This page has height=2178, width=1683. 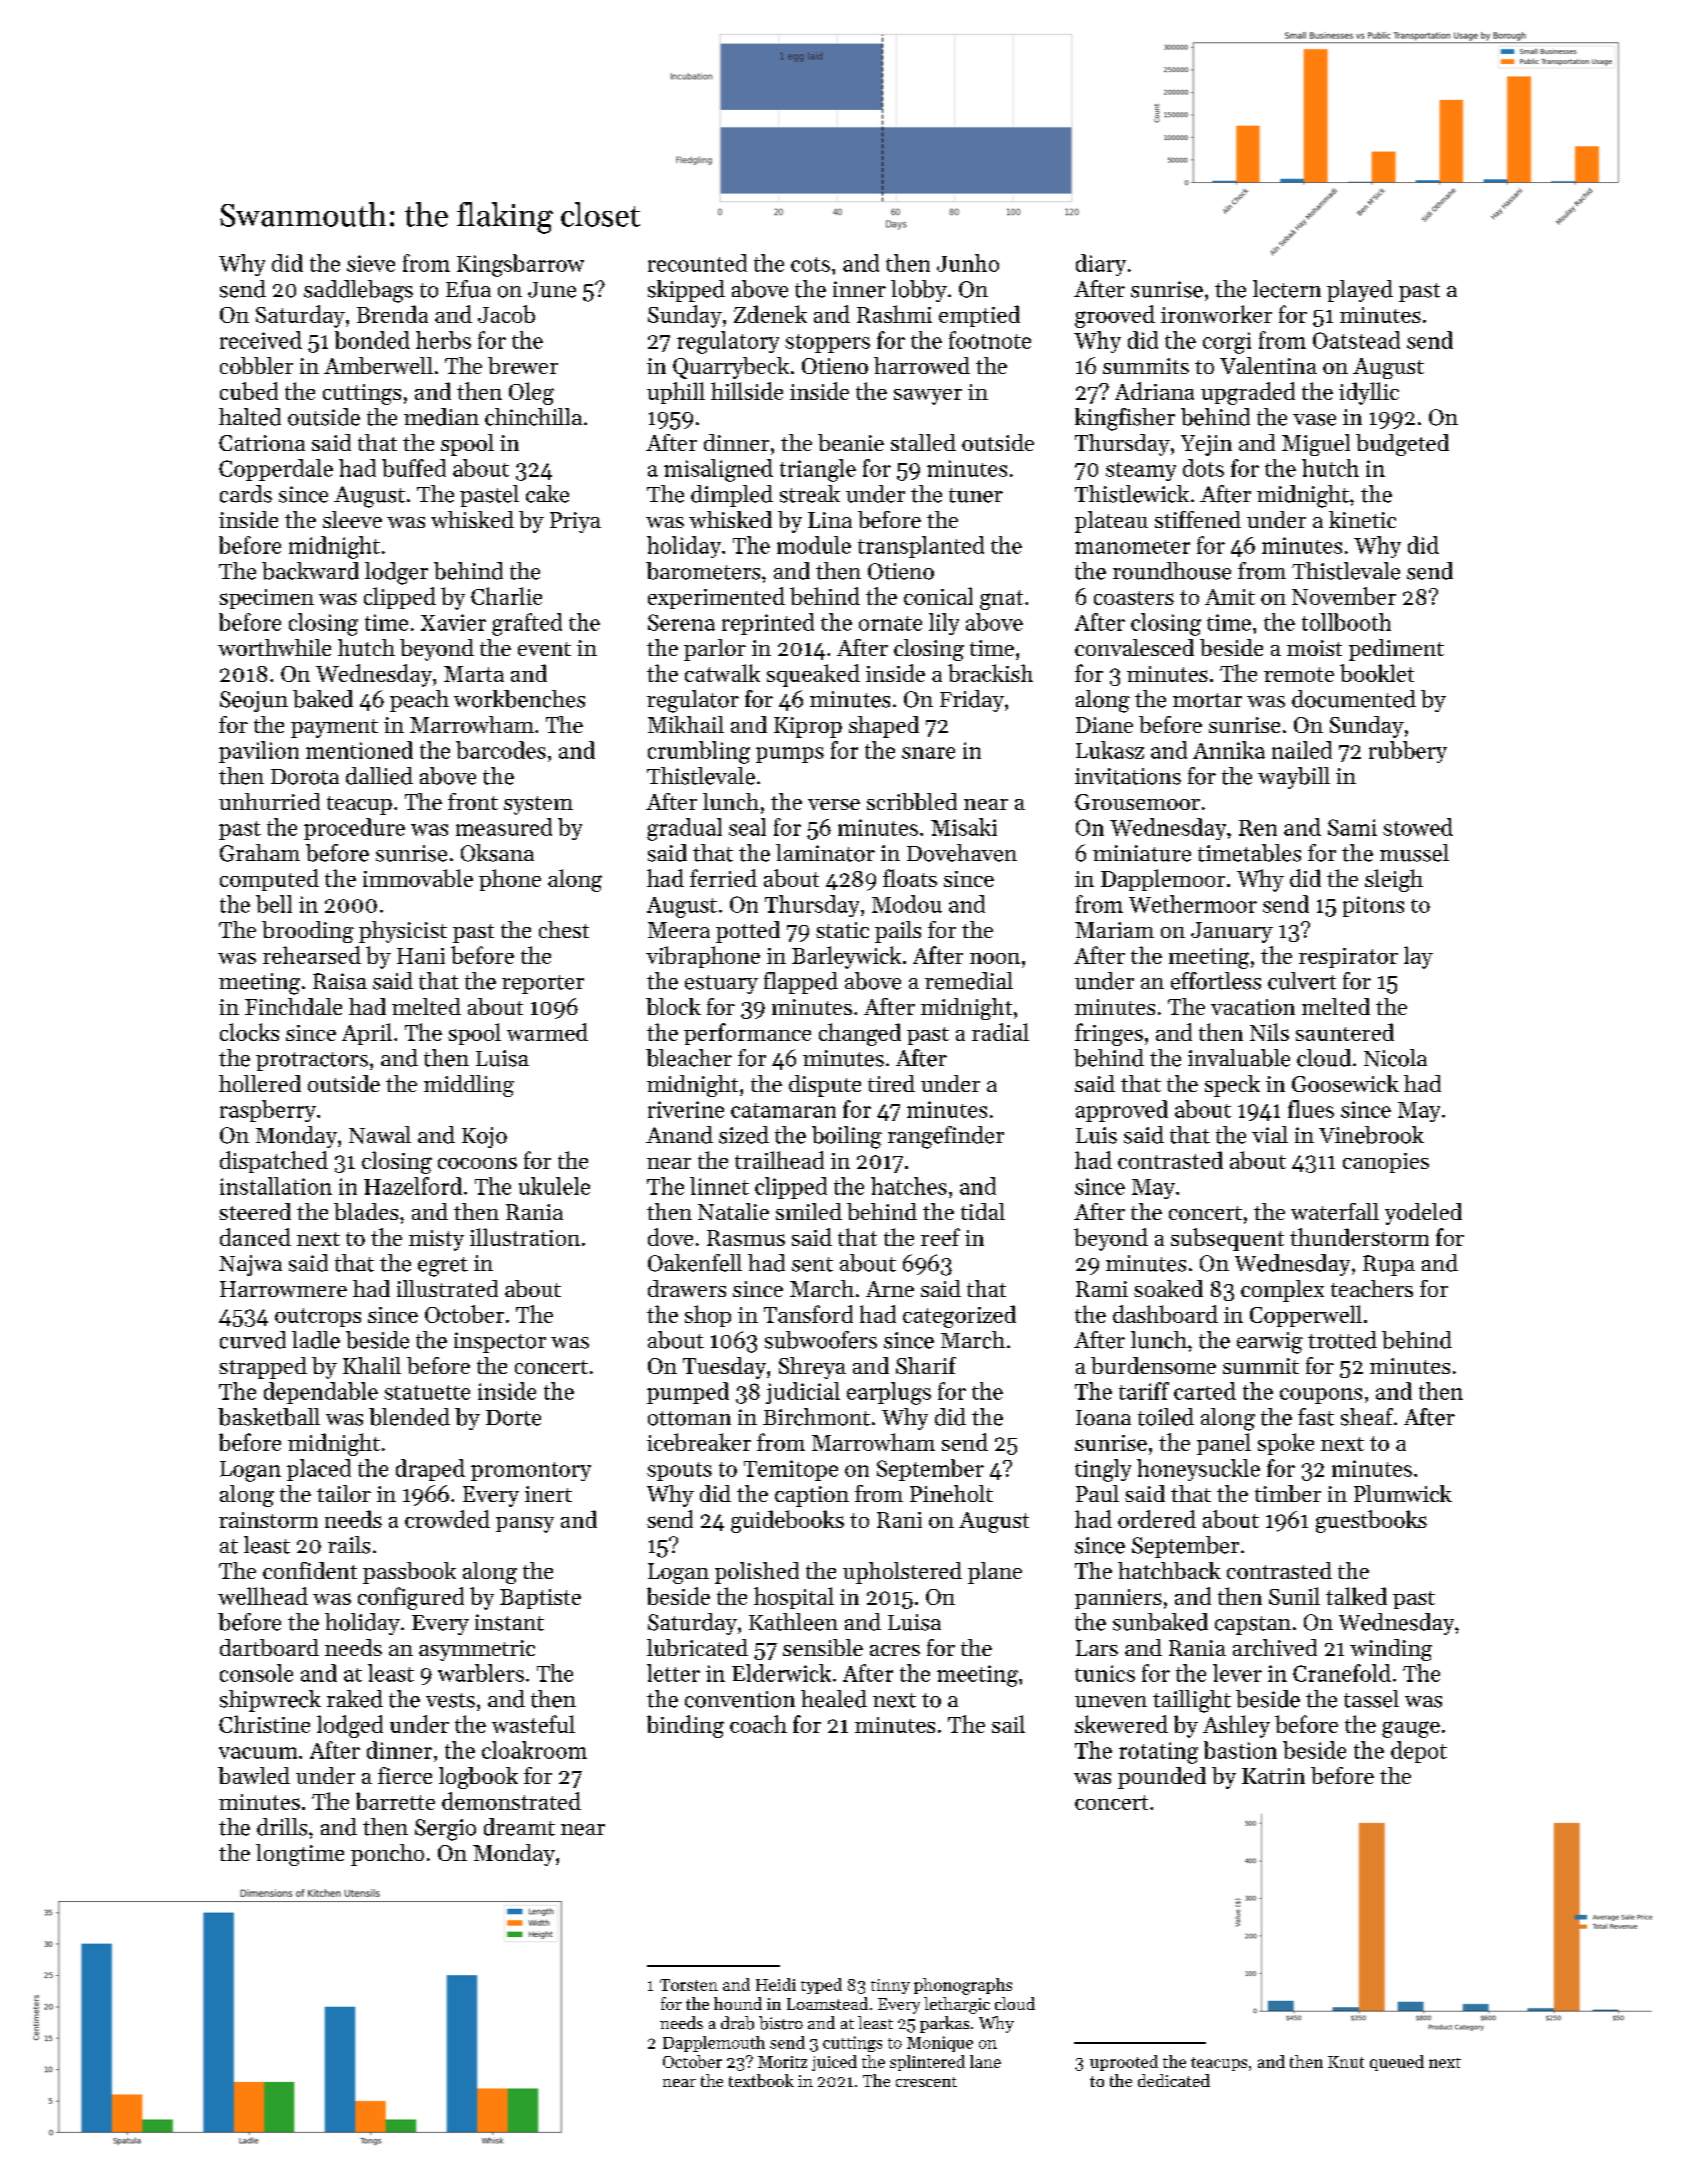 I want to click on crescent, so click(x=926, y=2082).
